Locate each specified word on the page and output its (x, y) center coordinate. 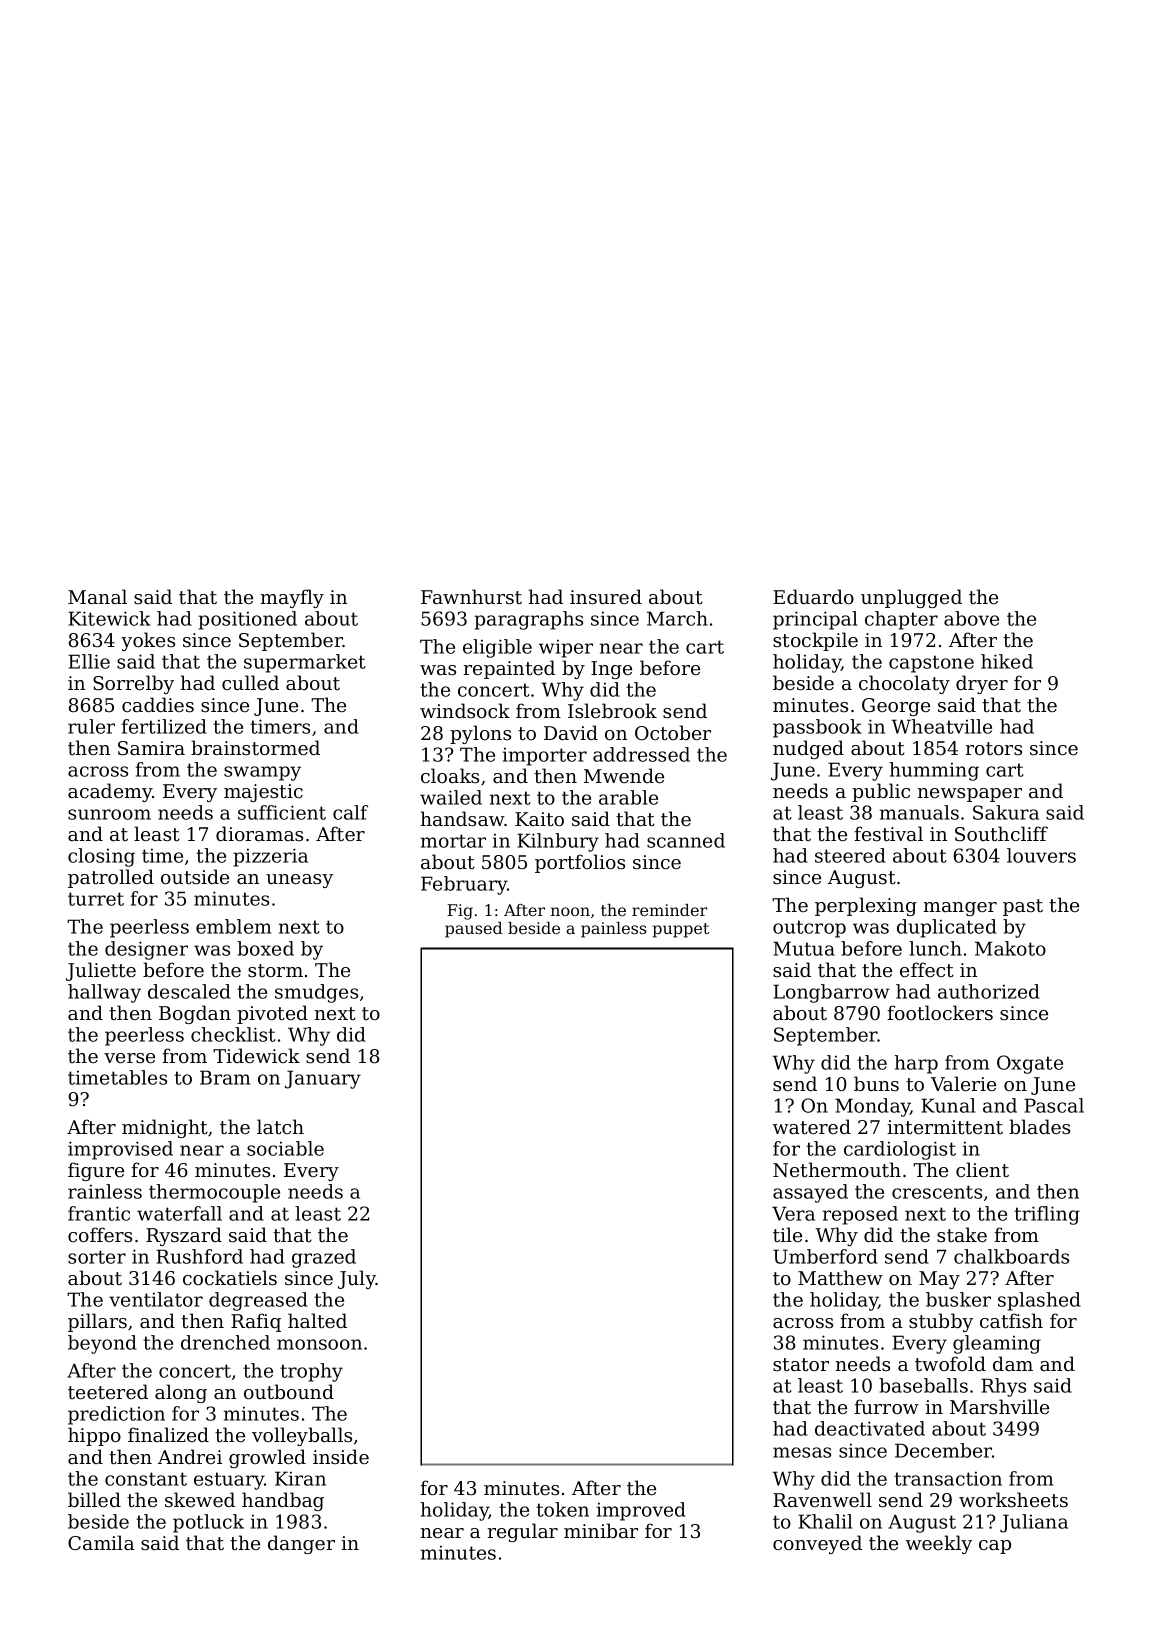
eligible (497, 648)
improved (641, 1511)
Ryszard (184, 1236)
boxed (265, 948)
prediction (116, 1415)
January (323, 1079)
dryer (982, 684)
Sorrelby (133, 684)
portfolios (580, 863)
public (881, 792)
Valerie (963, 1083)
